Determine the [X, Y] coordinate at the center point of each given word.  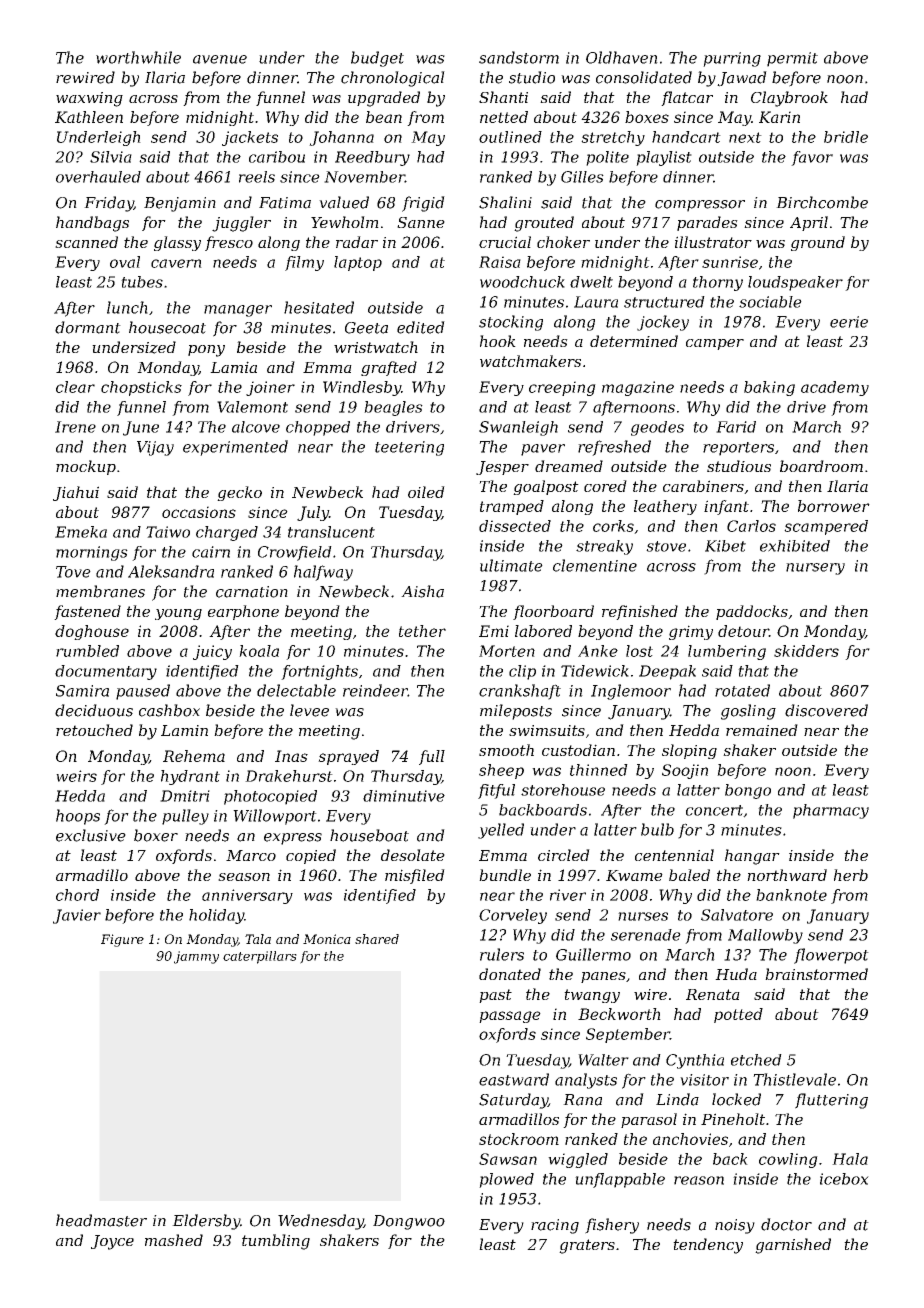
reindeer [375, 690]
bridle [846, 137]
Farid [736, 427]
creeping [562, 388]
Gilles [582, 177]
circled [564, 855]
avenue [220, 59]
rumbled [87, 651]
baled [689, 875]
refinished [640, 612]
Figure [122, 940]
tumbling [276, 1242]
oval [125, 262]
